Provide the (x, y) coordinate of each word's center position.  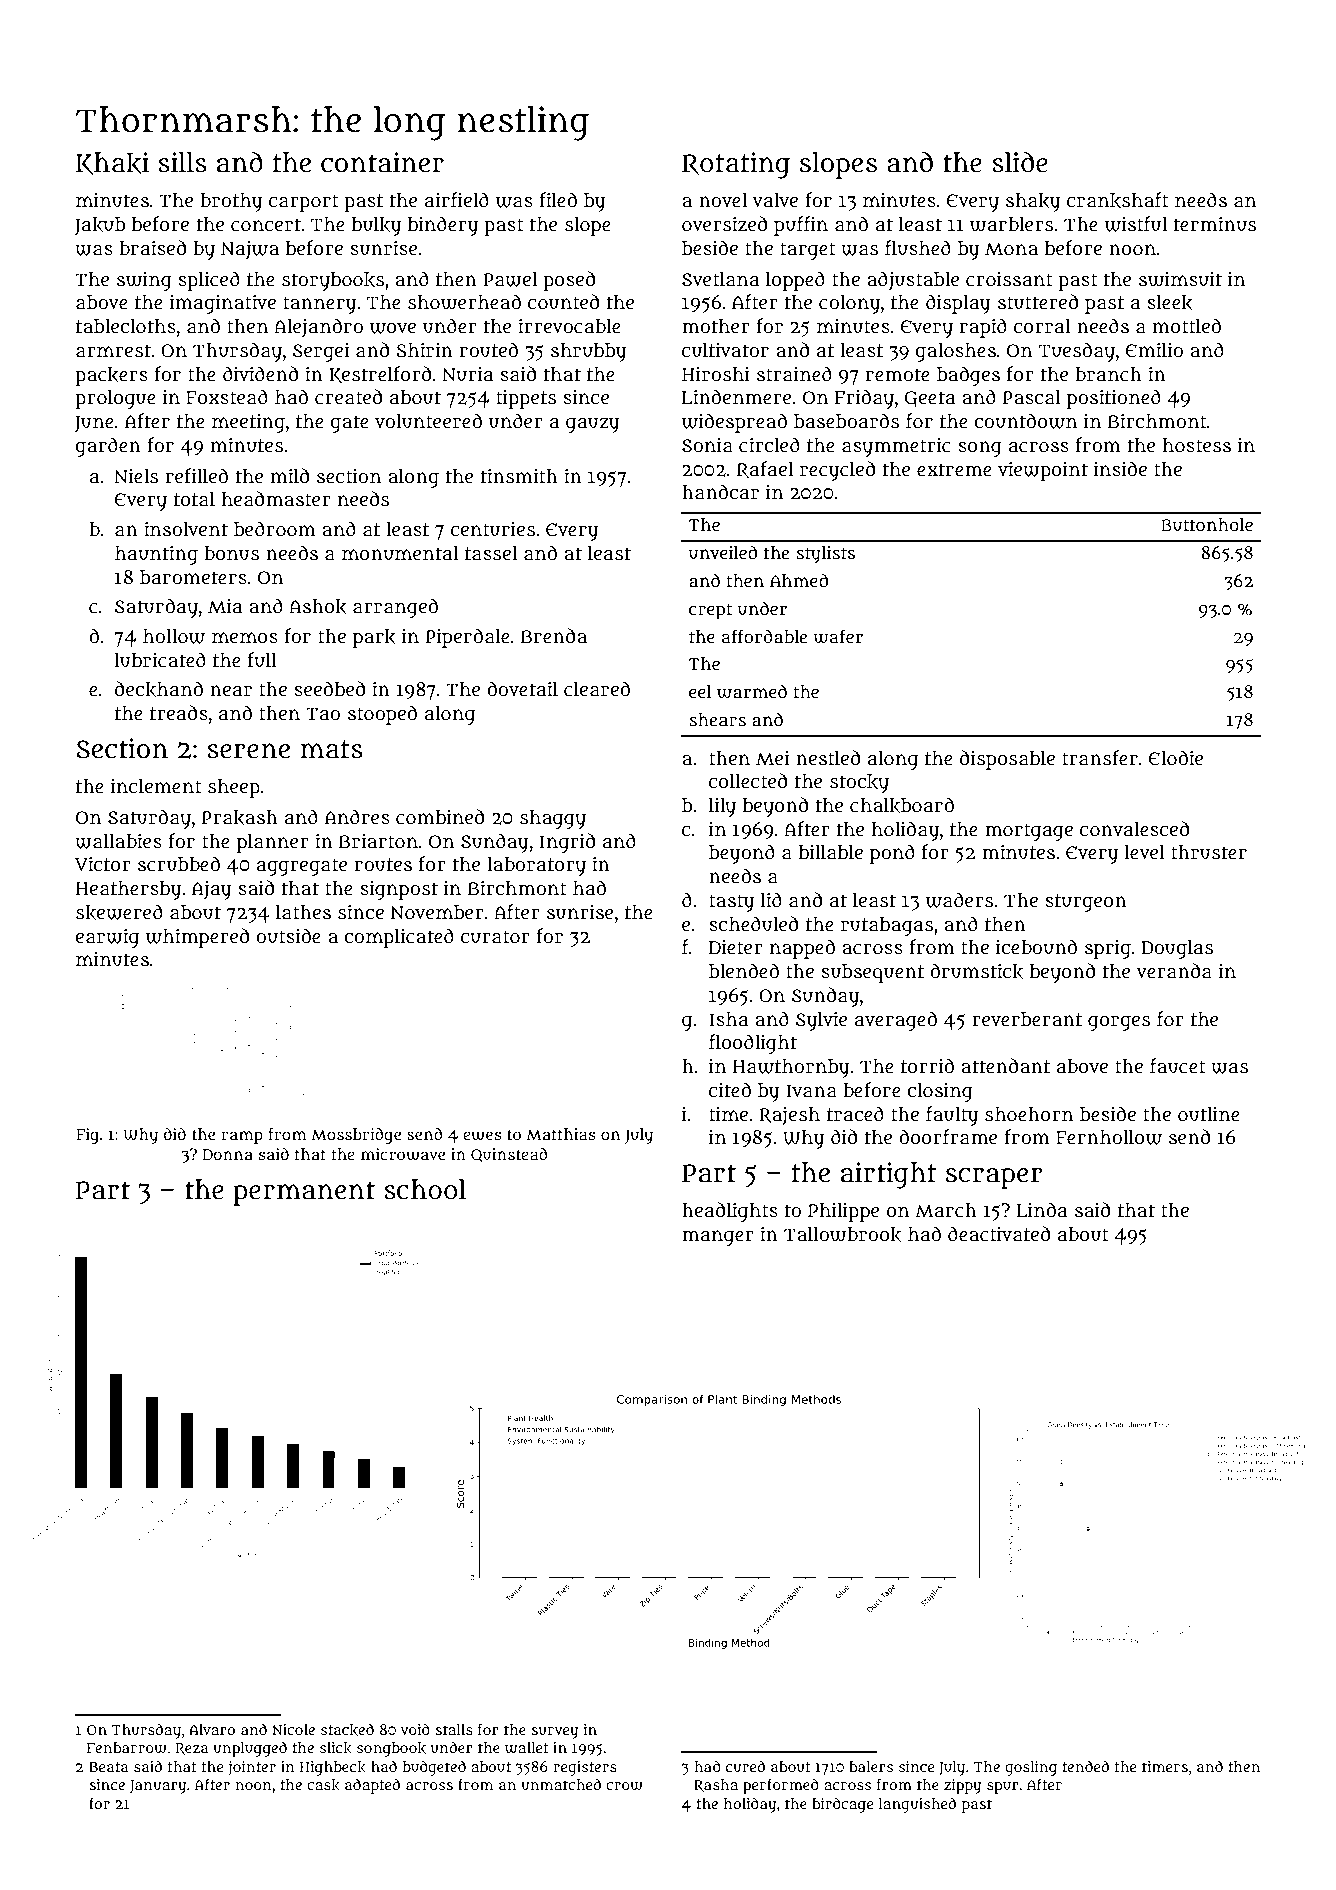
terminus (1214, 224)
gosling (1031, 1768)
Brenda (554, 636)
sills (182, 162)
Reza (191, 1749)
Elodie (1176, 758)
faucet (1178, 1066)
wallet (527, 1748)
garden (108, 447)
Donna (228, 1154)
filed (558, 200)
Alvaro (212, 1729)
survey (554, 1733)
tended (1085, 1766)
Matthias (561, 1134)
